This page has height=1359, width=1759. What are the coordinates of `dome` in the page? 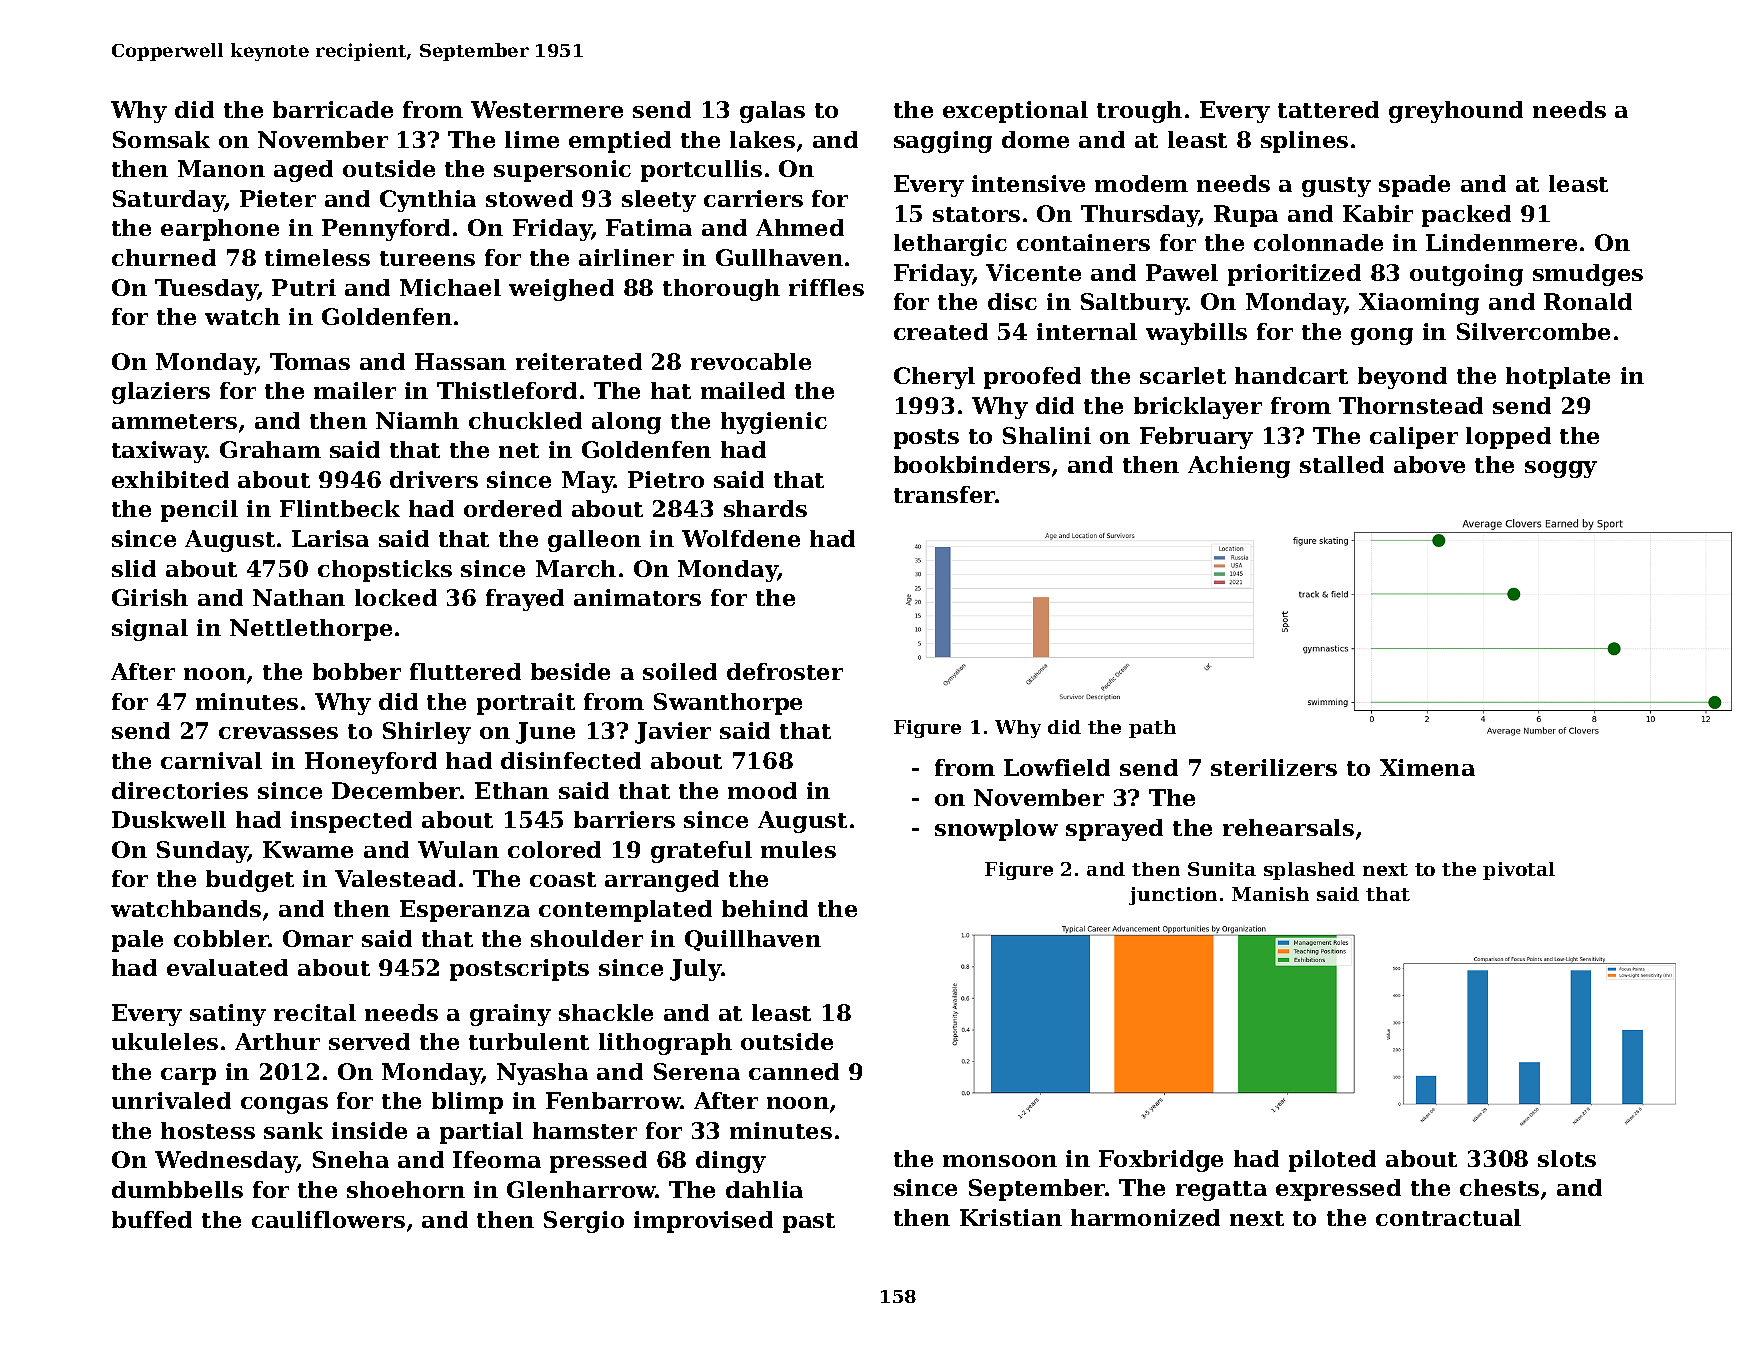 It's located at (1035, 139).
